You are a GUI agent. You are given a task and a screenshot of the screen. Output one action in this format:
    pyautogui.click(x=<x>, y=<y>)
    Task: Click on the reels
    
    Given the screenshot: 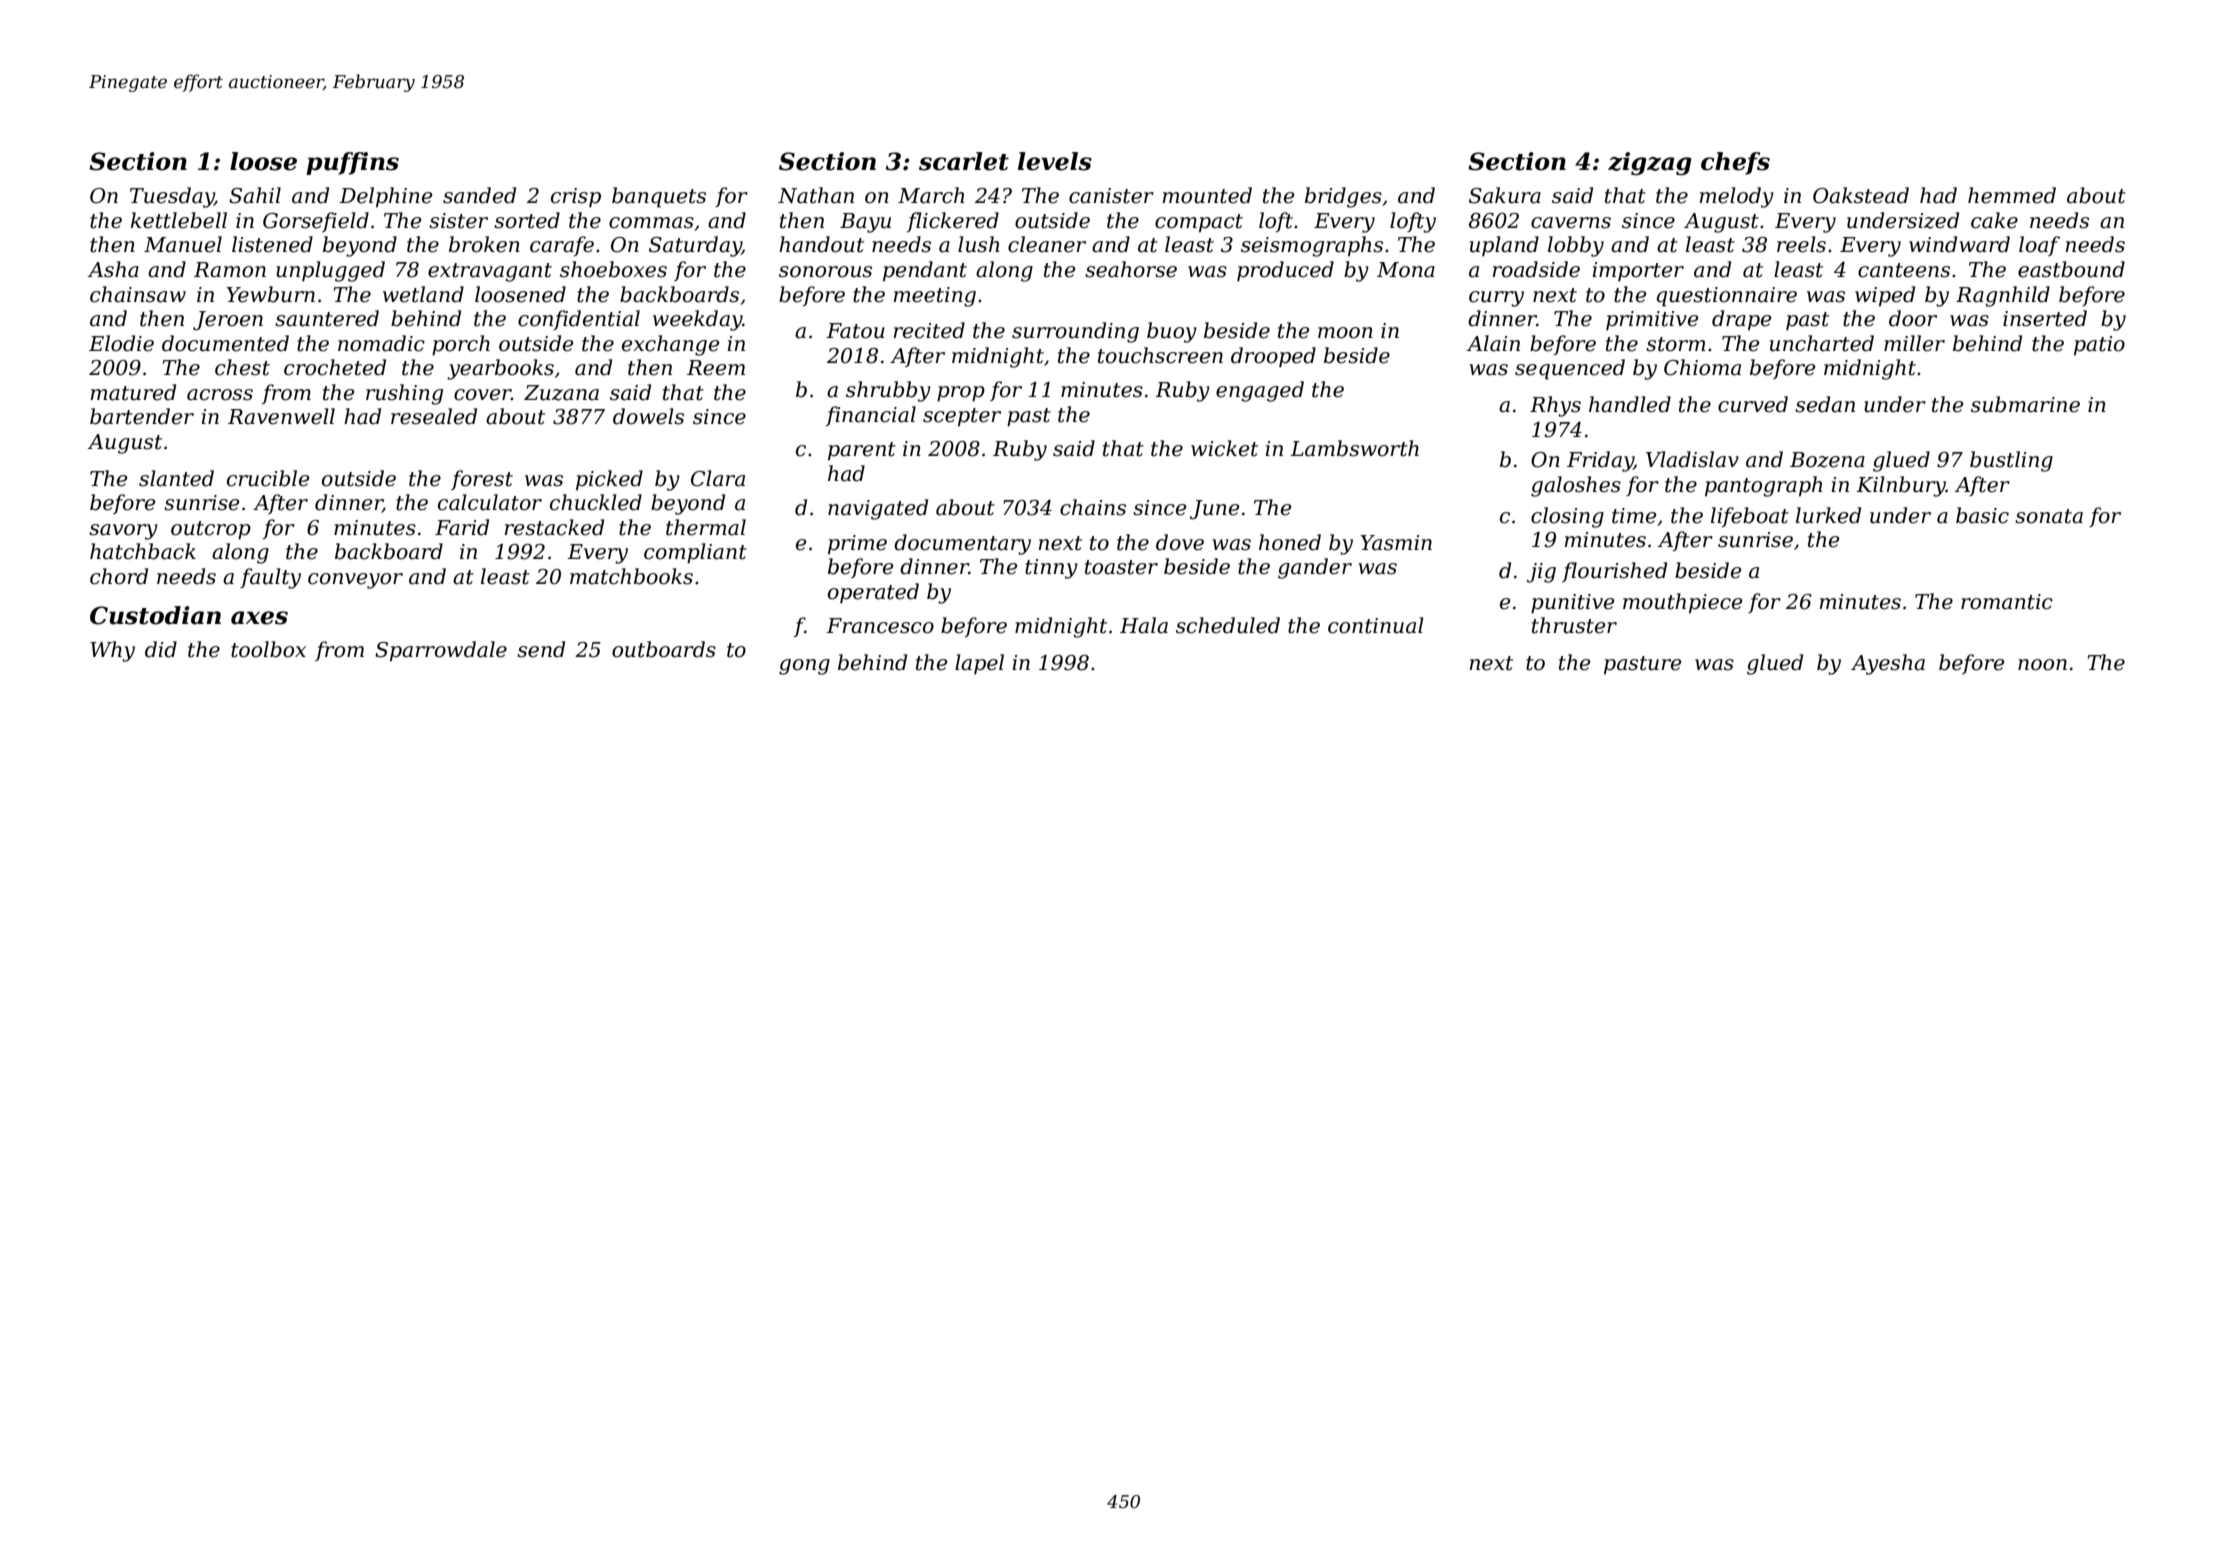 What is the action you would take?
    pyautogui.click(x=1801, y=244)
